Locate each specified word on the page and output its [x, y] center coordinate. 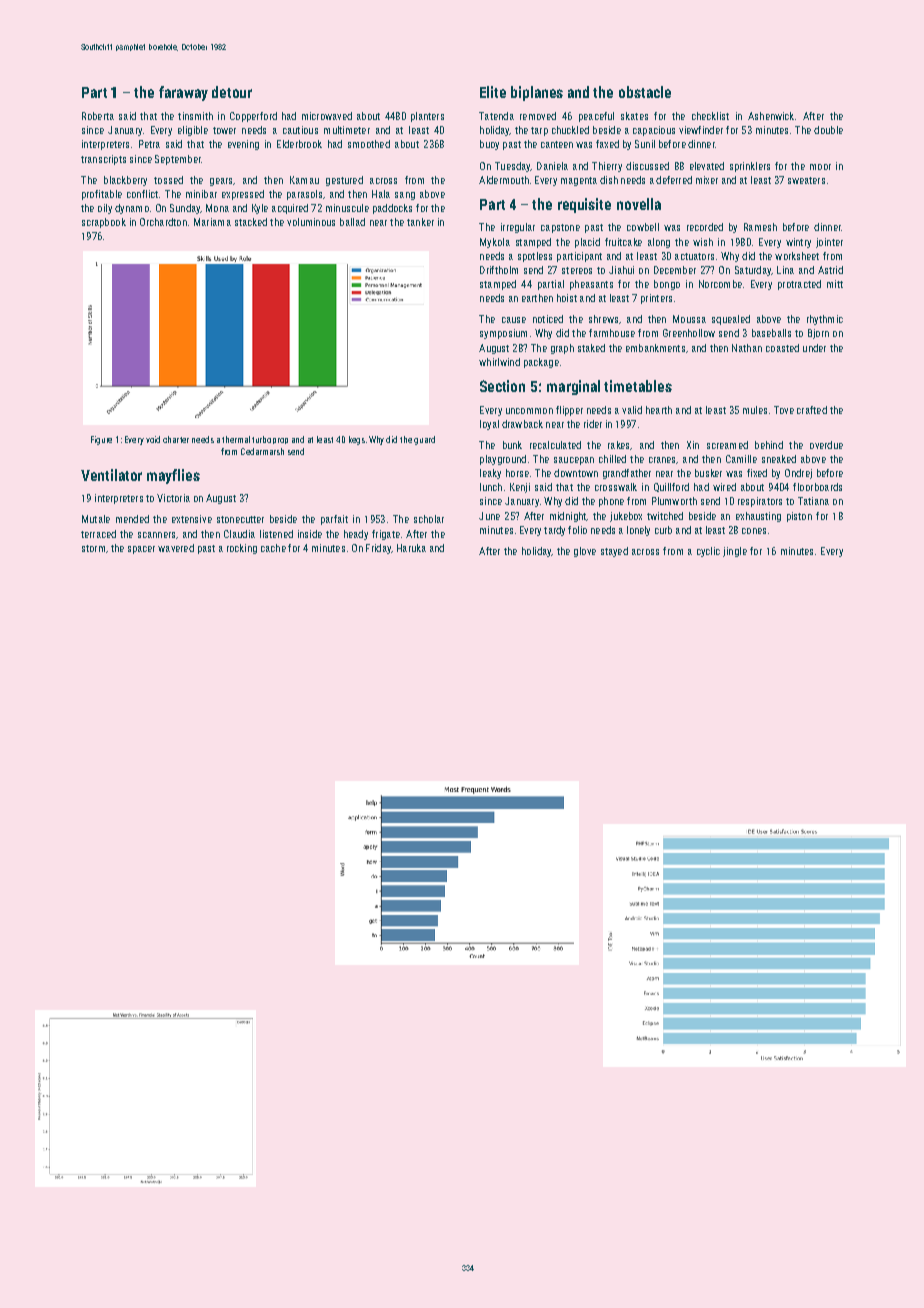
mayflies [173, 476]
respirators [760, 502]
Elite [493, 92]
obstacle [645, 92]
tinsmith [195, 116]
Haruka [411, 548]
